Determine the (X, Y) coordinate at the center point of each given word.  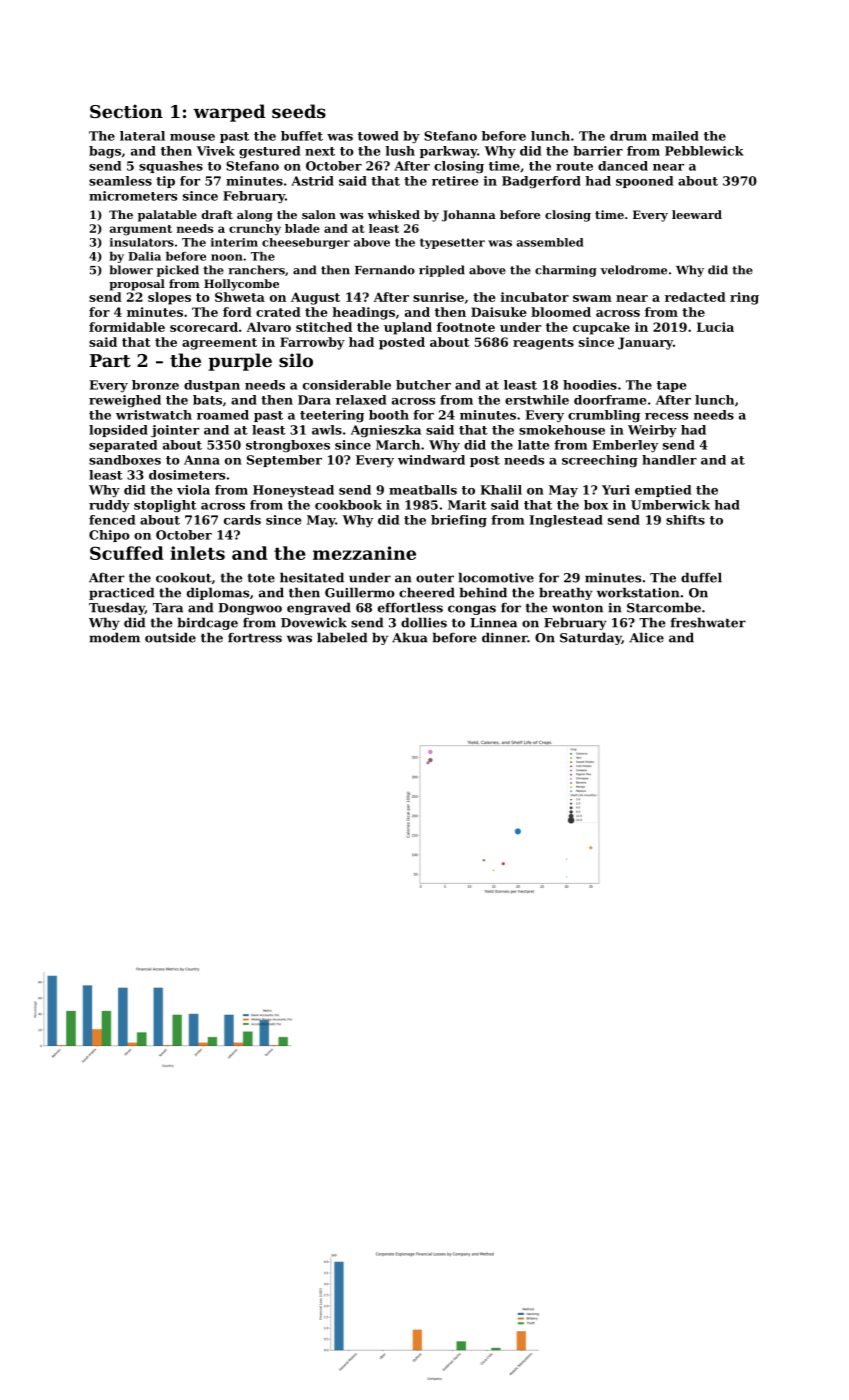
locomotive (496, 577)
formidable (127, 327)
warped (229, 113)
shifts (685, 520)
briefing (459, 521)
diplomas (218, 593)
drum (628, 136)
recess (666, 416)
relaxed (361, 400)
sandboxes (125, 460)
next (320, 151)
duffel (701, 577)
